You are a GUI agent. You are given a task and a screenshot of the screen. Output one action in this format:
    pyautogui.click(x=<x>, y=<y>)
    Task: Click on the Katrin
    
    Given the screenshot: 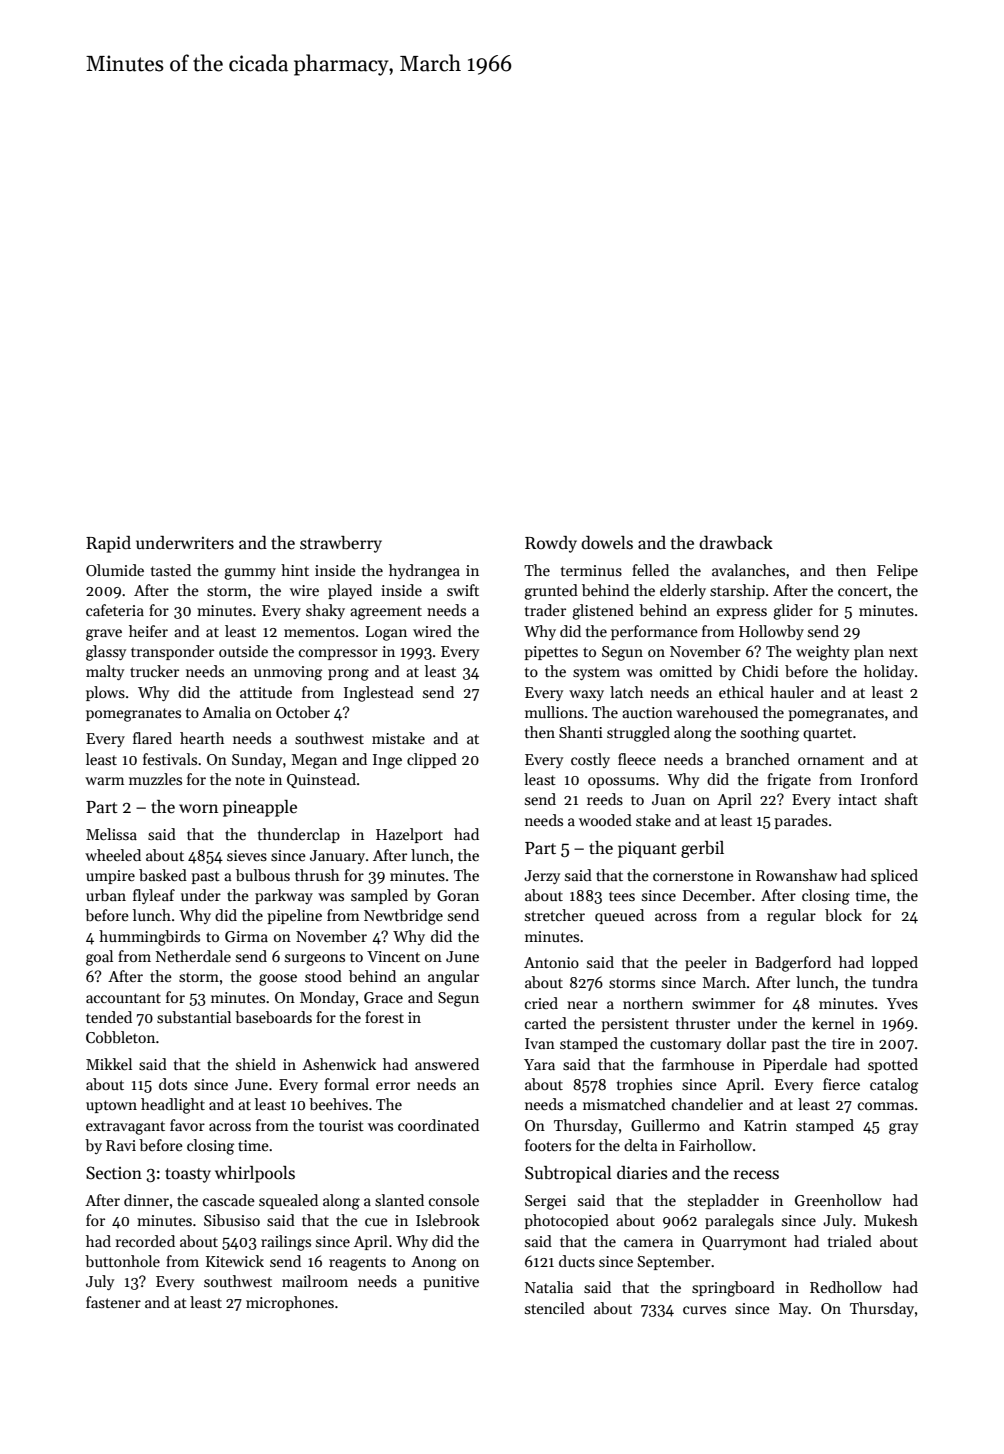 What is the action you would take?
    pyautogui.click(x=765, y=1125)
